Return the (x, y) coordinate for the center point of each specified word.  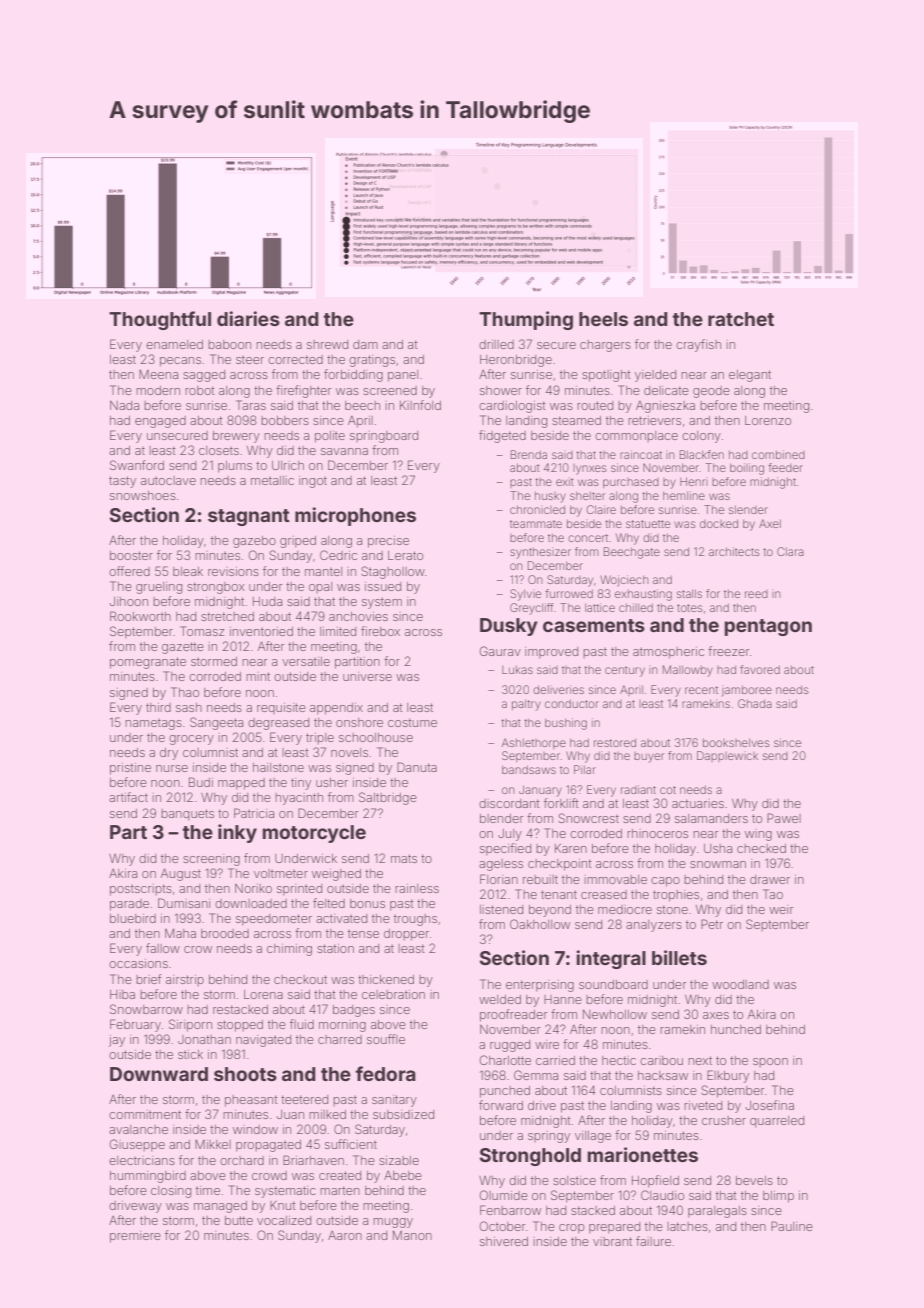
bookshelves (736, 742)
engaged (160, 422)
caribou (661, 1060)
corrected (295, 359)
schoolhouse (376, 737)
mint (258, 676)
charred (340, 1039)
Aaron (345, 1235)
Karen (571, 848)
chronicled (537, 509)
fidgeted (502, 436)
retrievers (654, 420)
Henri (694, 481)
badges (354, 1011)
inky (237, 833)
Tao (773, 894)
